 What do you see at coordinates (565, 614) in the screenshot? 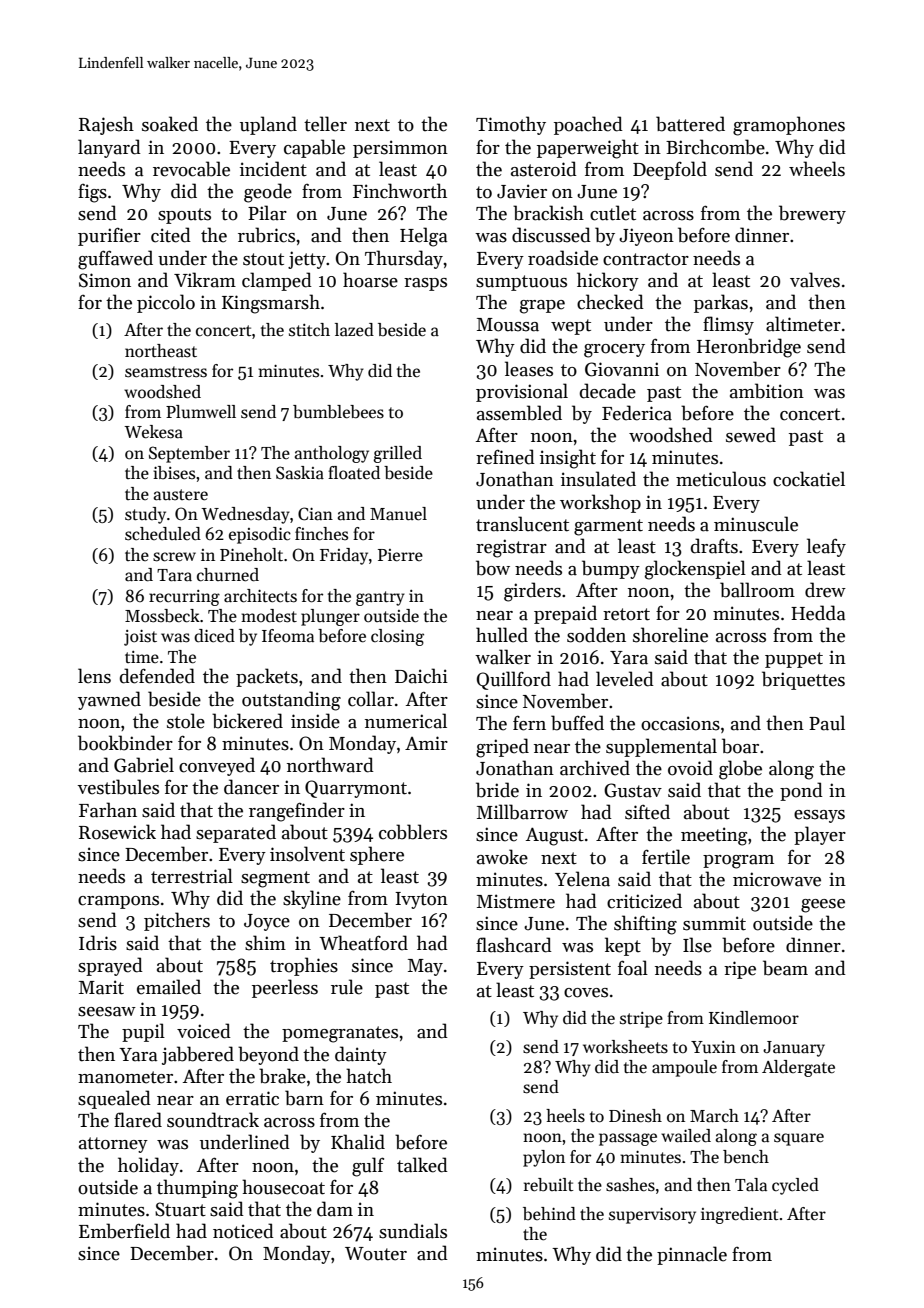
I see `prepaid` at bounding box center [565, 614].
